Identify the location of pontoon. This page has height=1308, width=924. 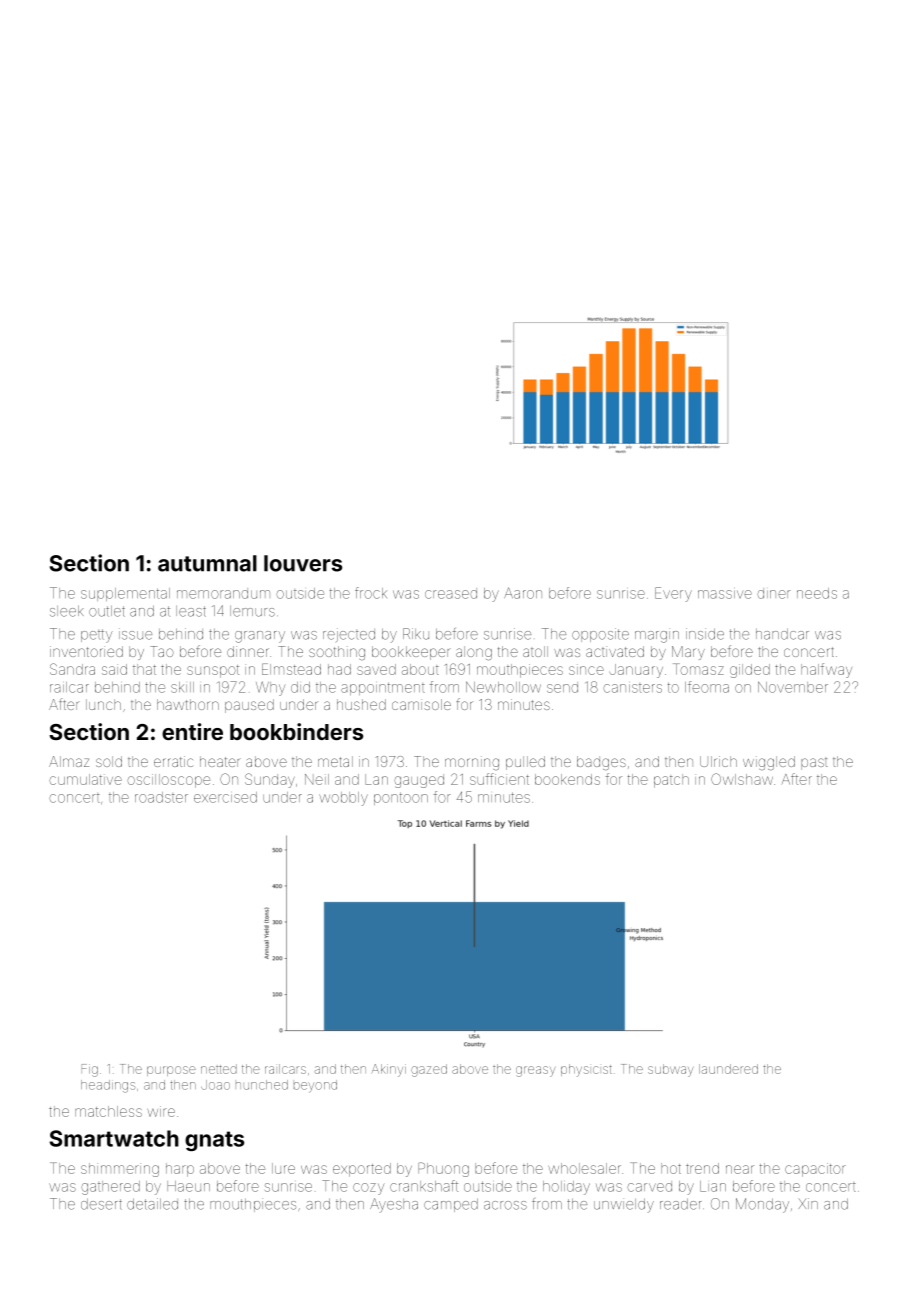
(401, 798).
